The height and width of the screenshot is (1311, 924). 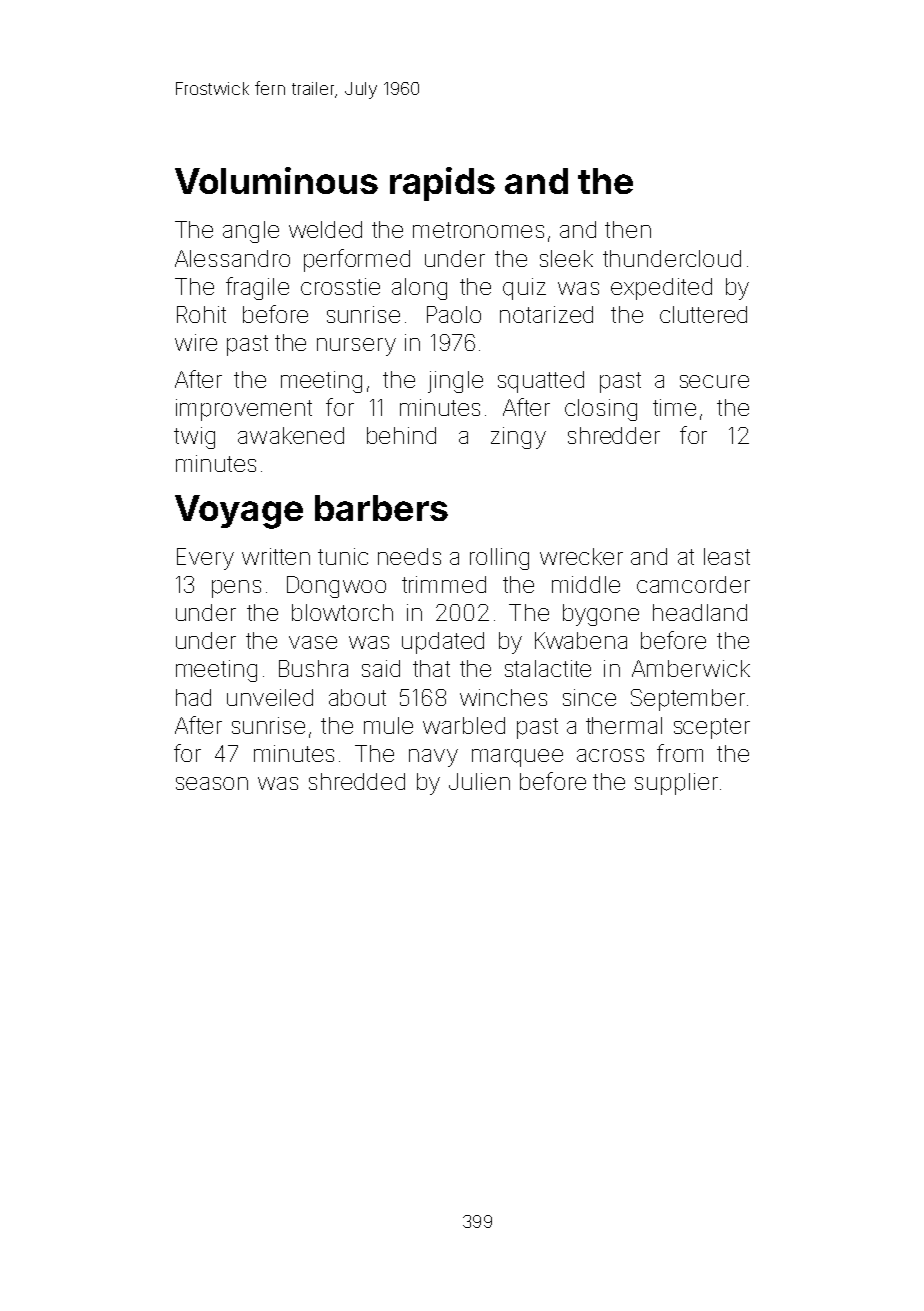 What do you see at coordinates (343, 556) in the screenshot?
I see `tunic` at bounding box center [343, 556].
